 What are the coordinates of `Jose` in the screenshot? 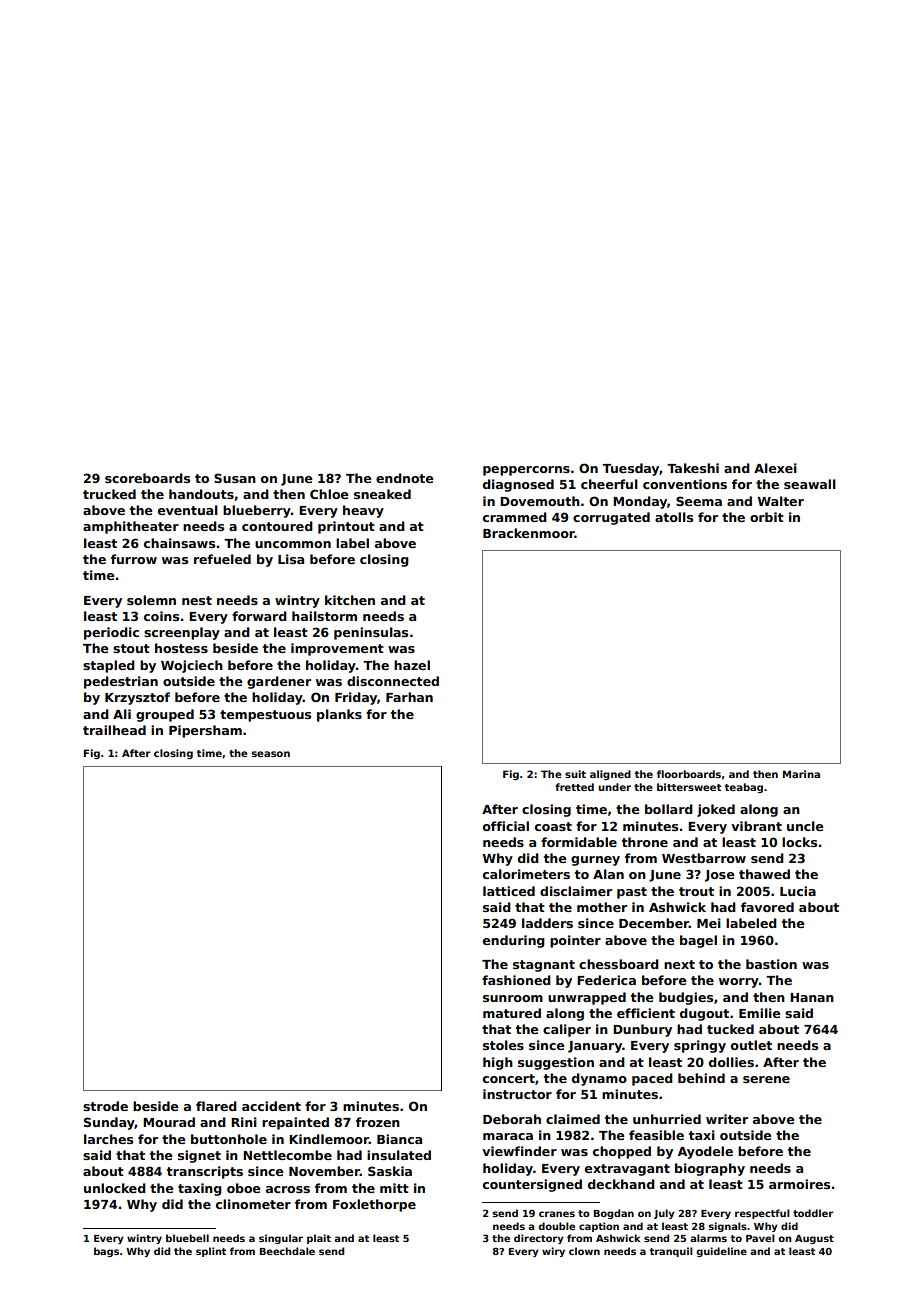 It's located at (719, 876).
